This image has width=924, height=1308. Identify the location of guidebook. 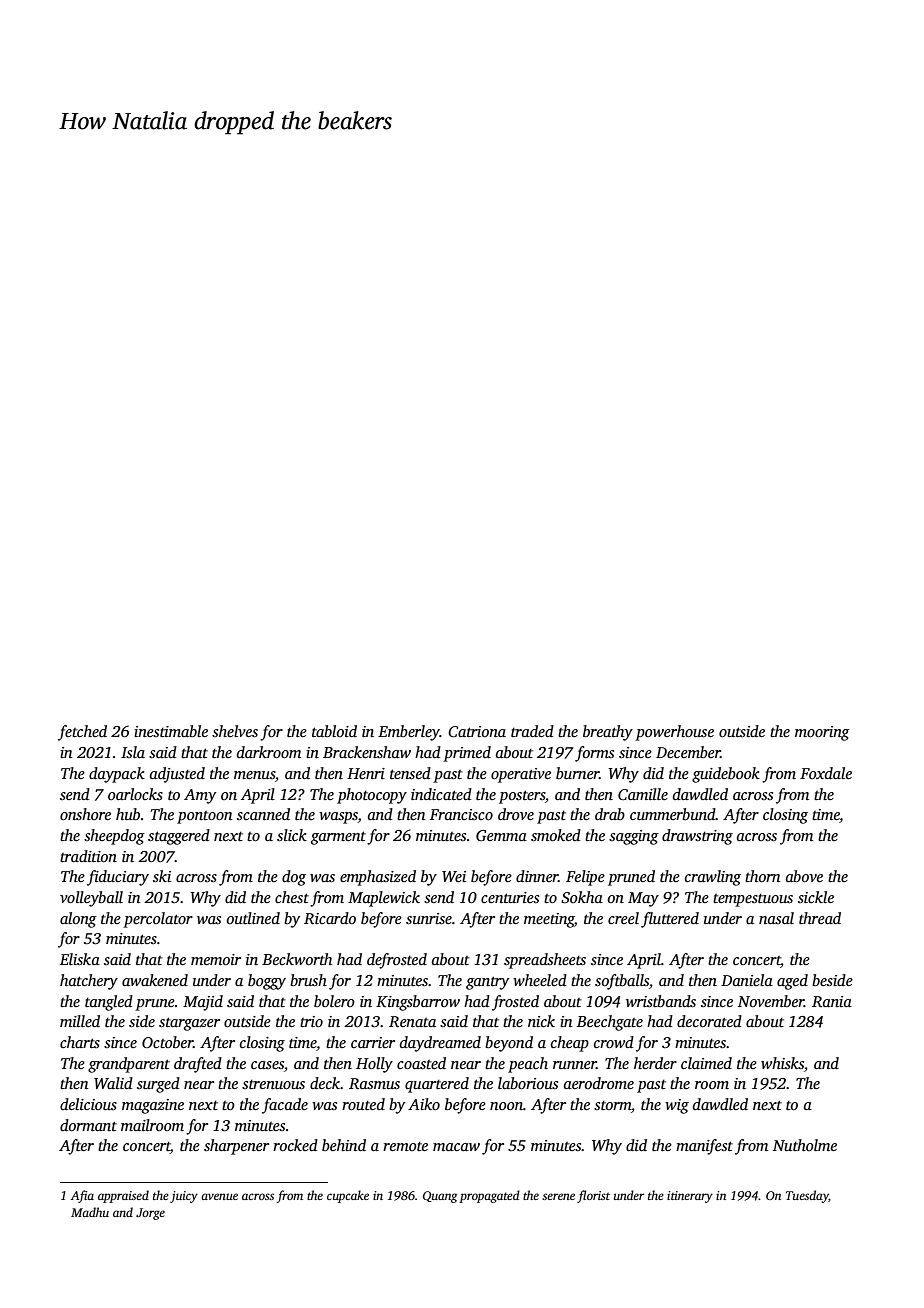
(726, 775).
